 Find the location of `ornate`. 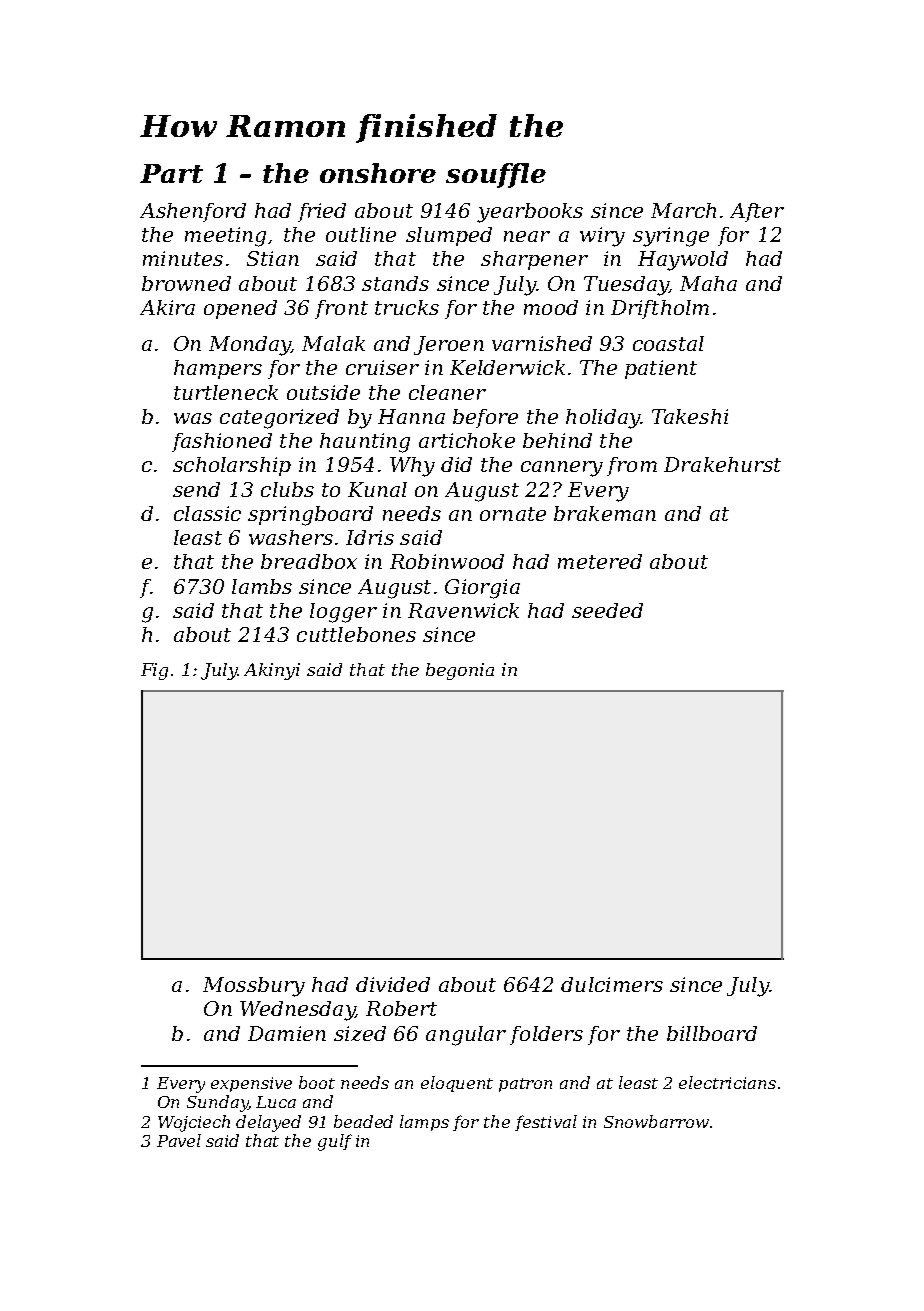

ornate is located at coordinates (513, 514).
